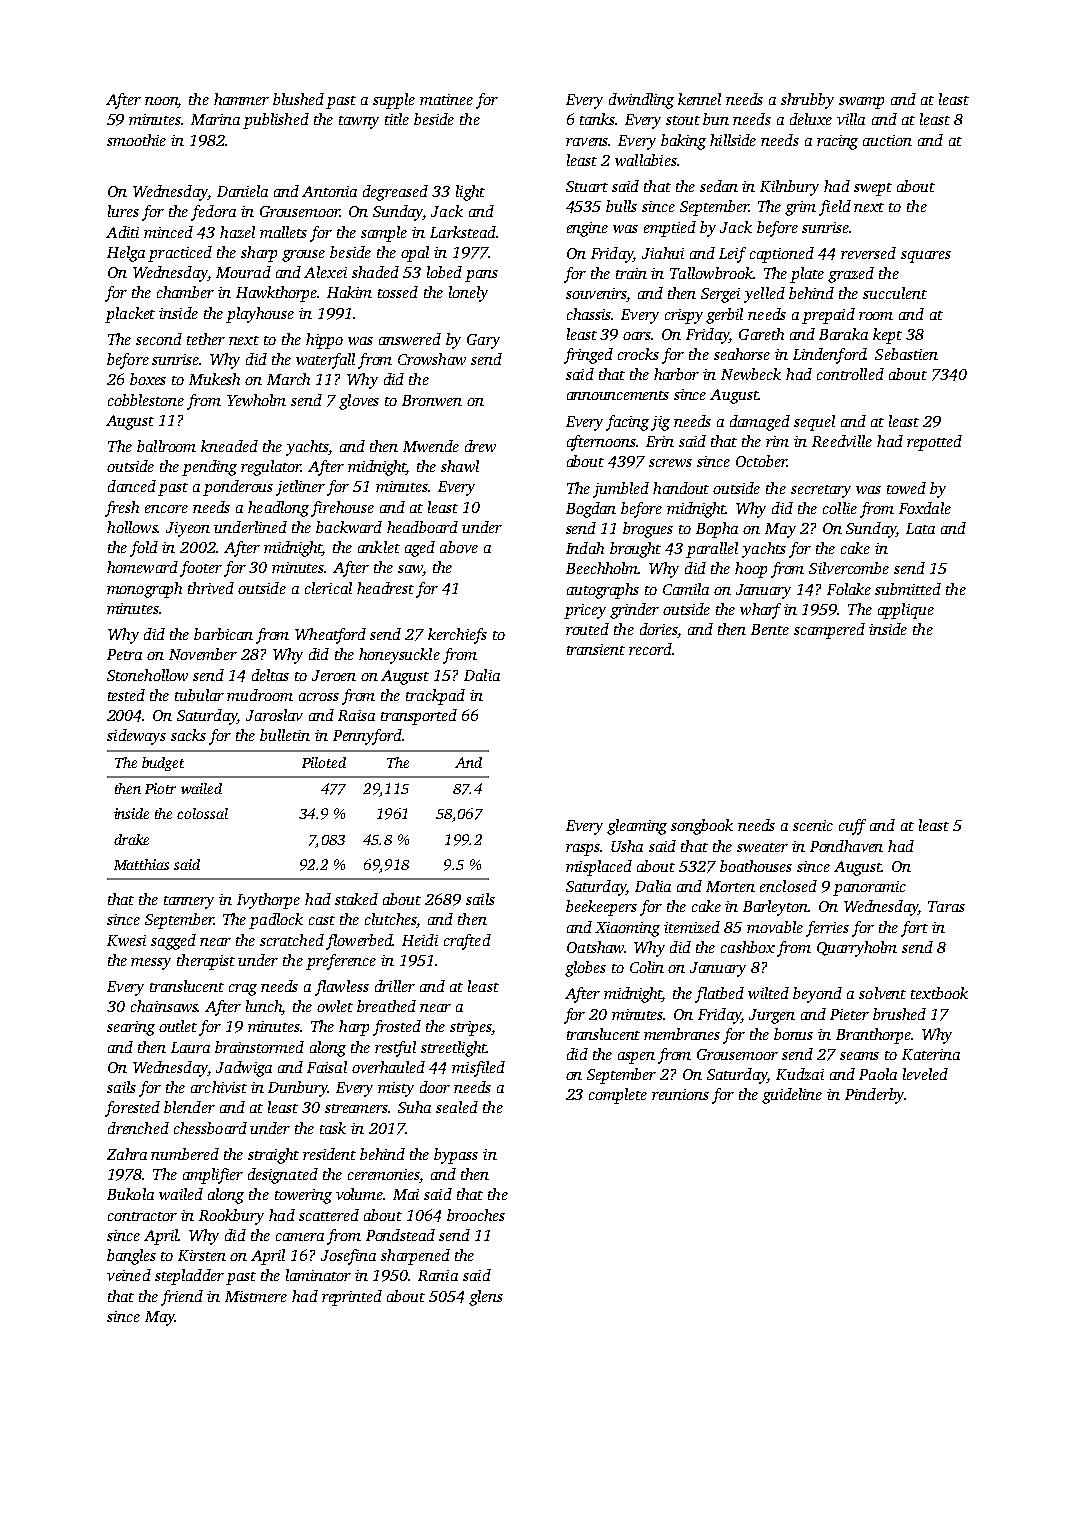  I want to click on swept, so click(873, 189).
